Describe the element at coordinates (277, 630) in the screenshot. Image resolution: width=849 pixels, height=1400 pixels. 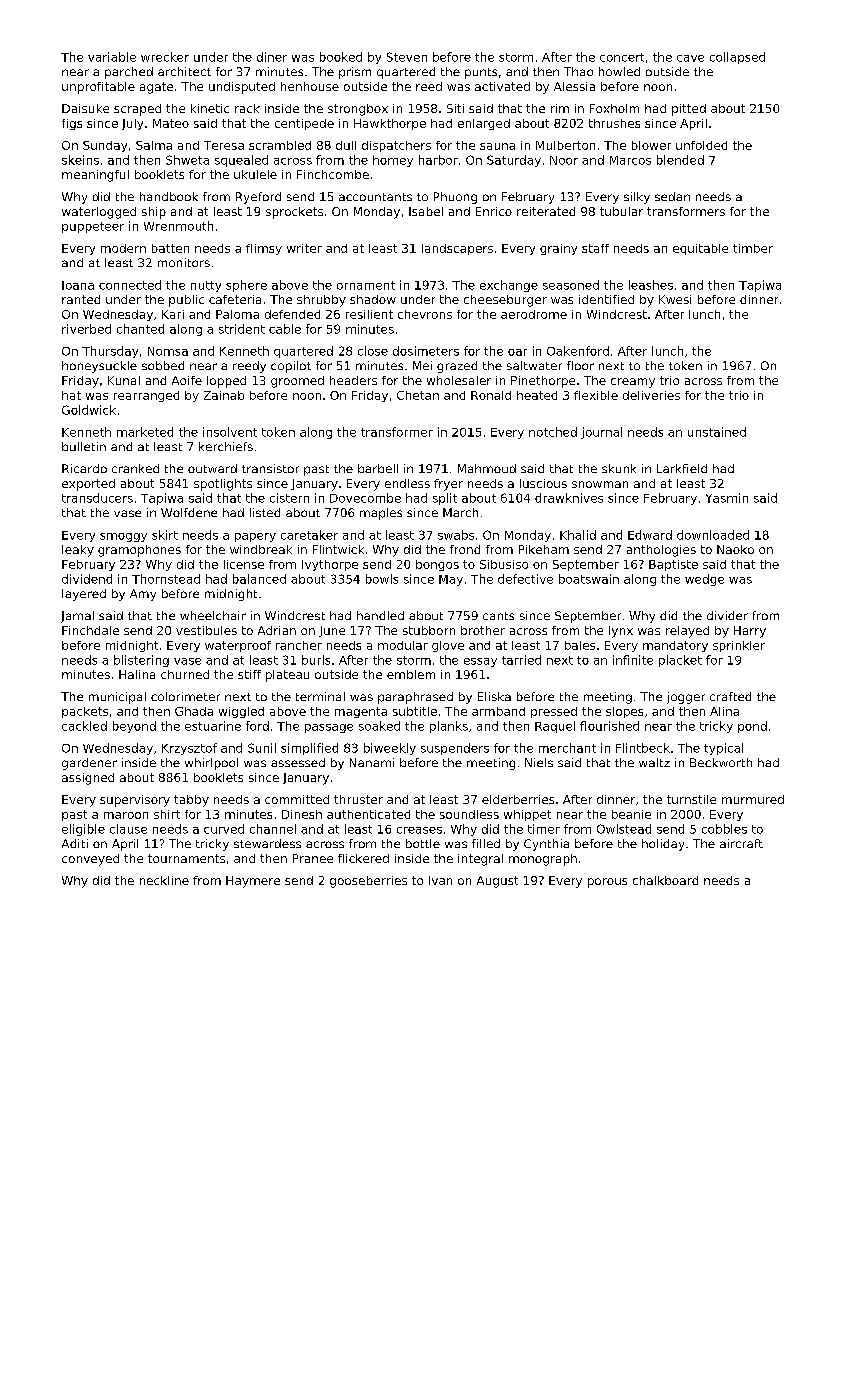
I see `Adrian` at that location.
